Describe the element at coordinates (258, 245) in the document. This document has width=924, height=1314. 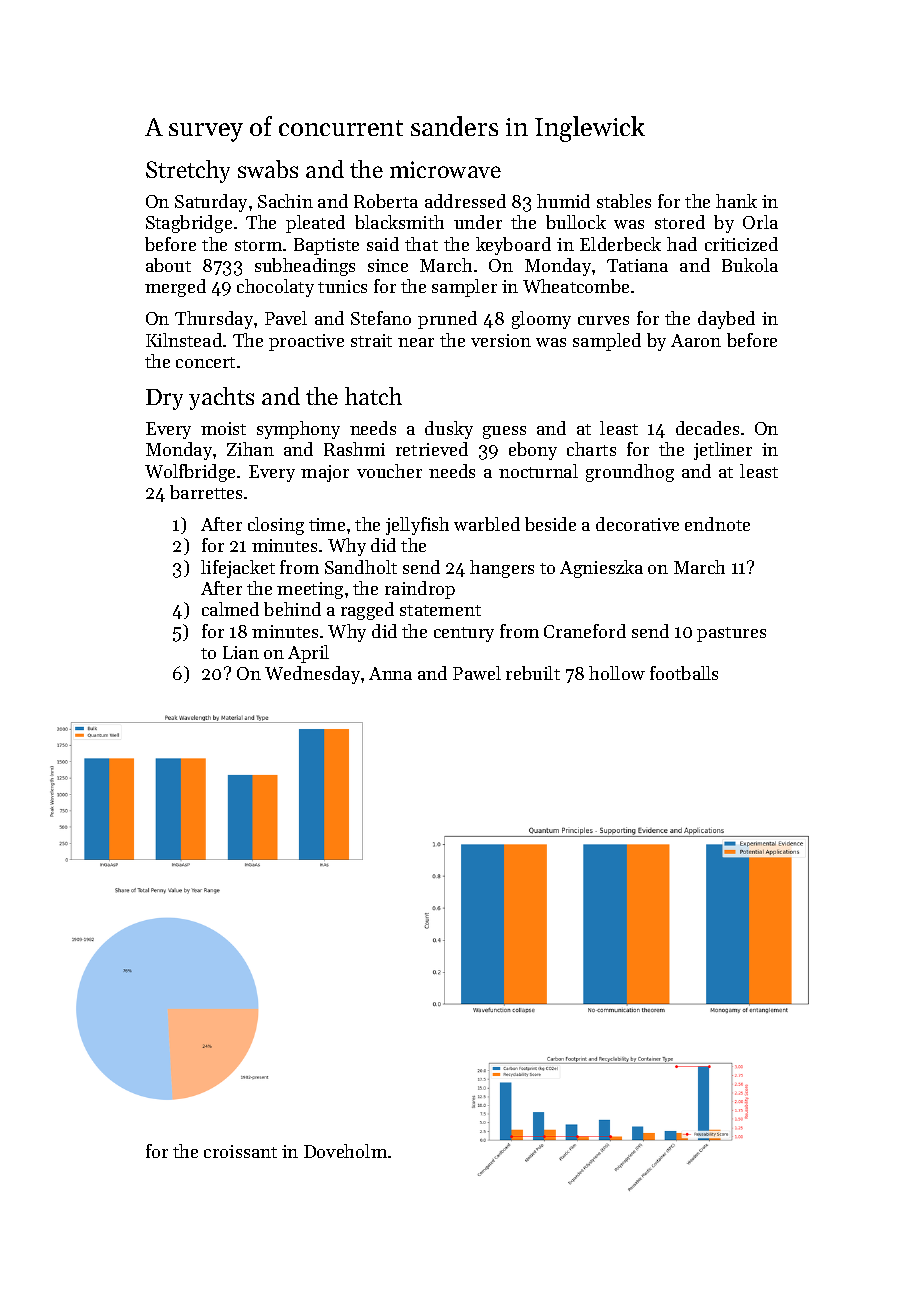
I see `storm` at that location.
